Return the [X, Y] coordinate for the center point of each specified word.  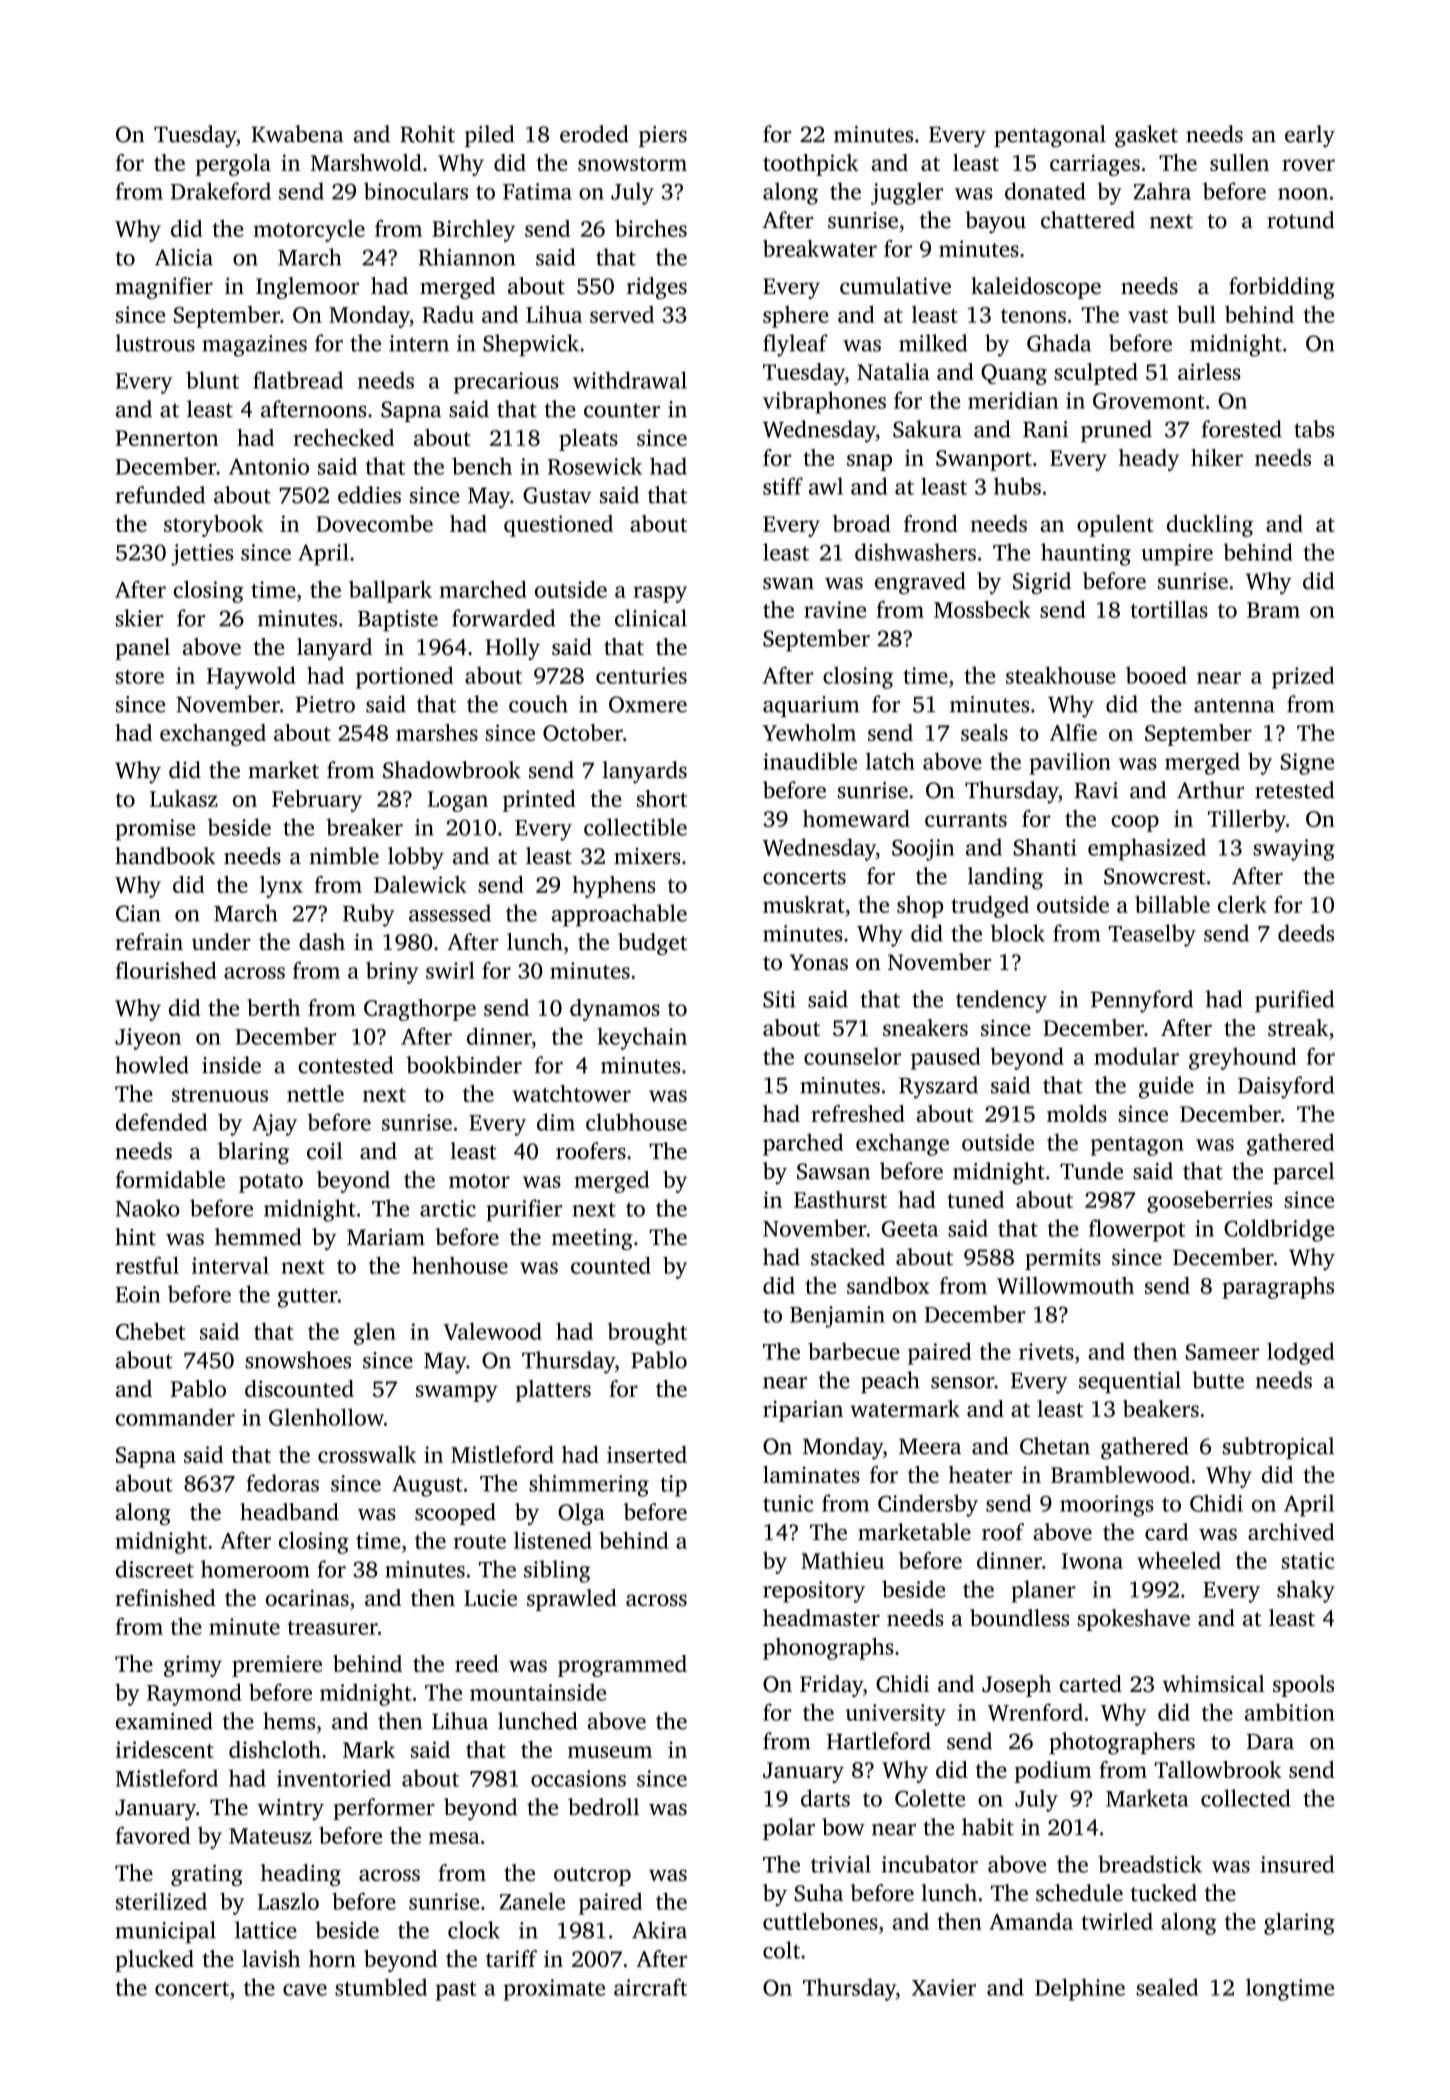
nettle [315, 1093]
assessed [450, 913]
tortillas [1169, 609]
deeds [1306, 933]
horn [332, 1958]
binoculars [416, 191]
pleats [588, 440]
